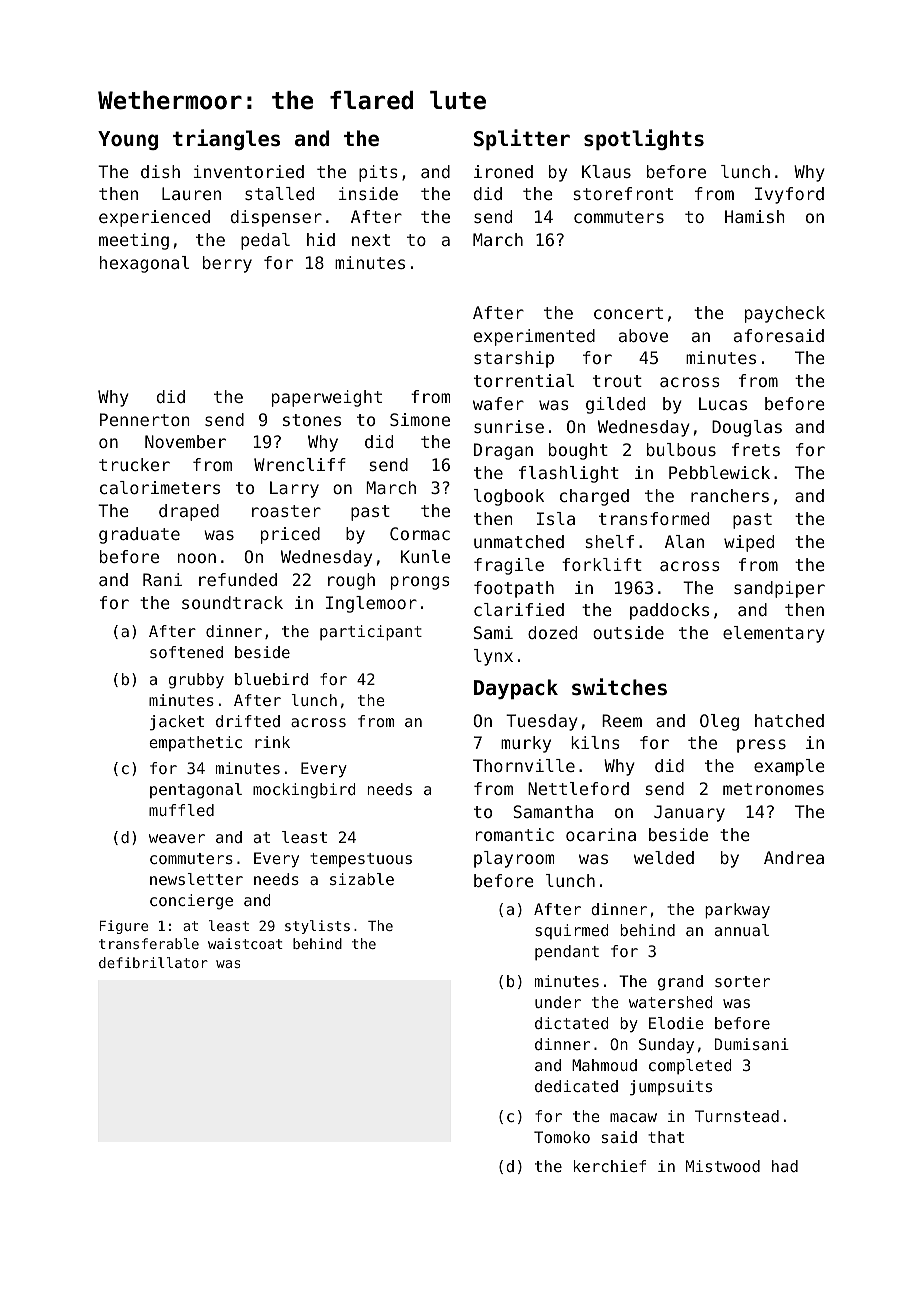  Describe the element at coordinates (516, 689) in the screenshot. I see `Daypack` at that location.
